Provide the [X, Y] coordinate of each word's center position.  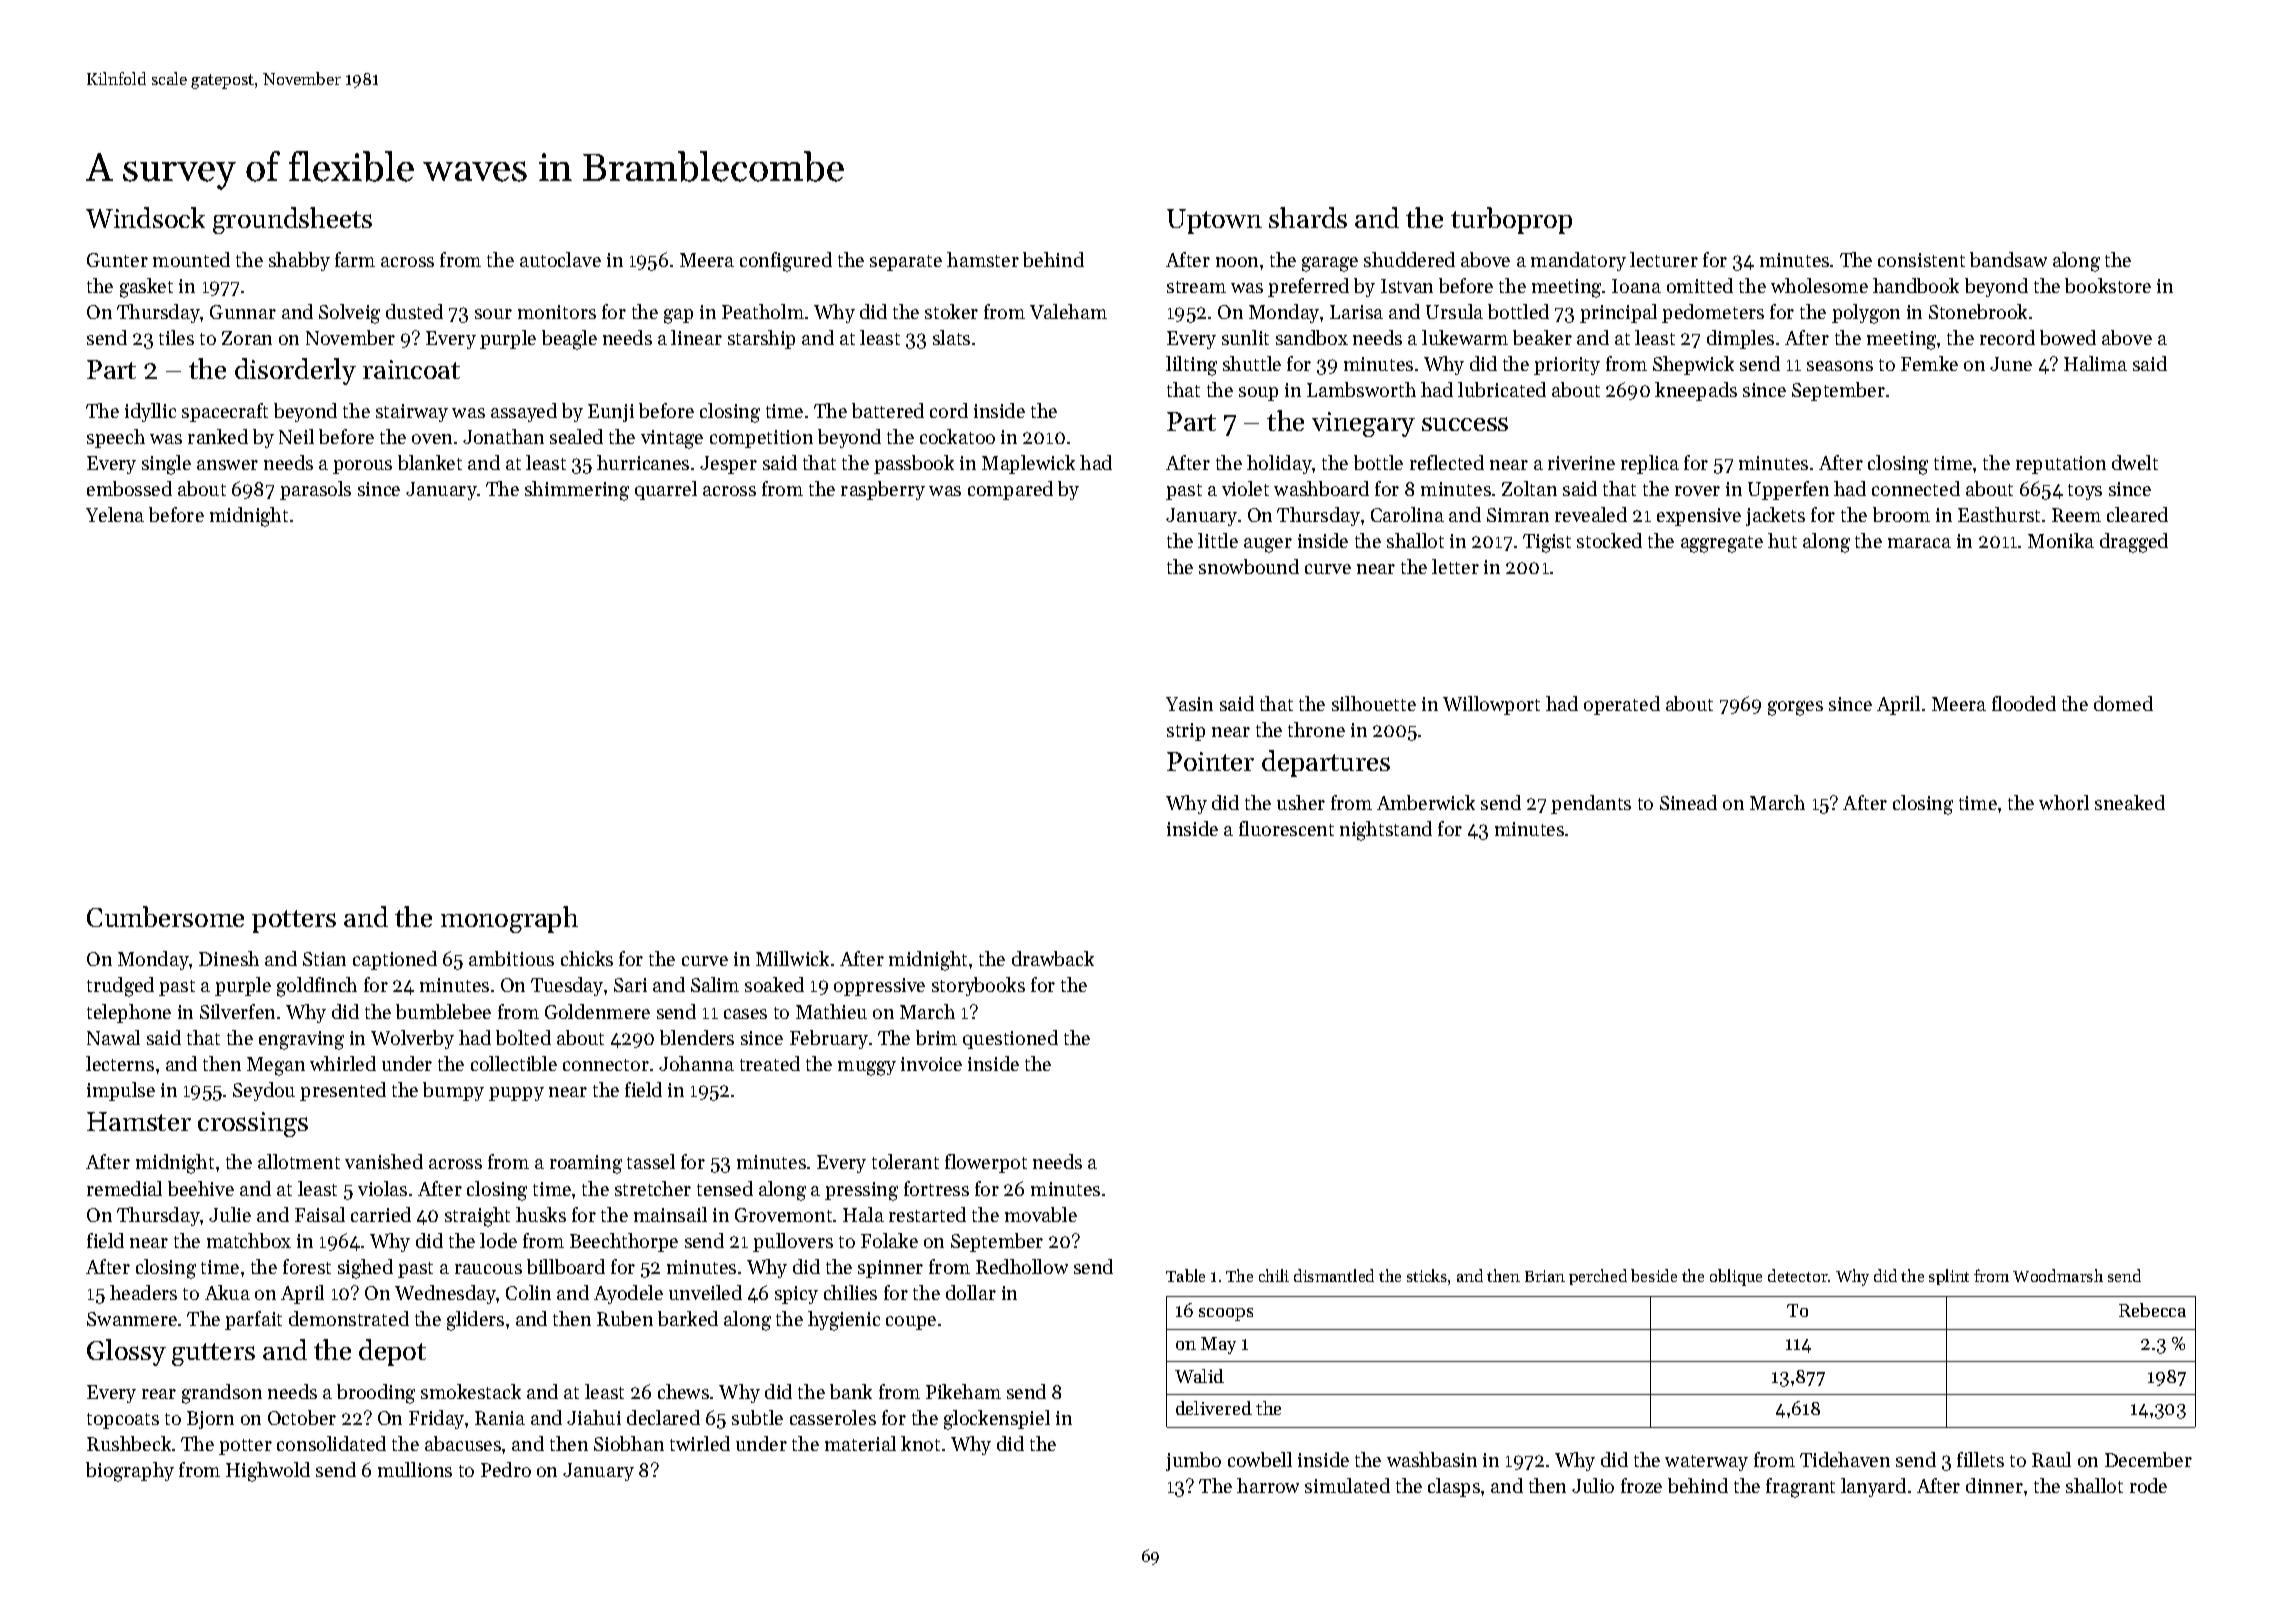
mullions [415, 1469]
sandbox [1312, 337]
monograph [509, 919]
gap [678, 316]
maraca [1919, 543]
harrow [1268, 1485]
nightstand [1386, 831]
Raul [2051, 1459]
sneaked [2130, 802]
